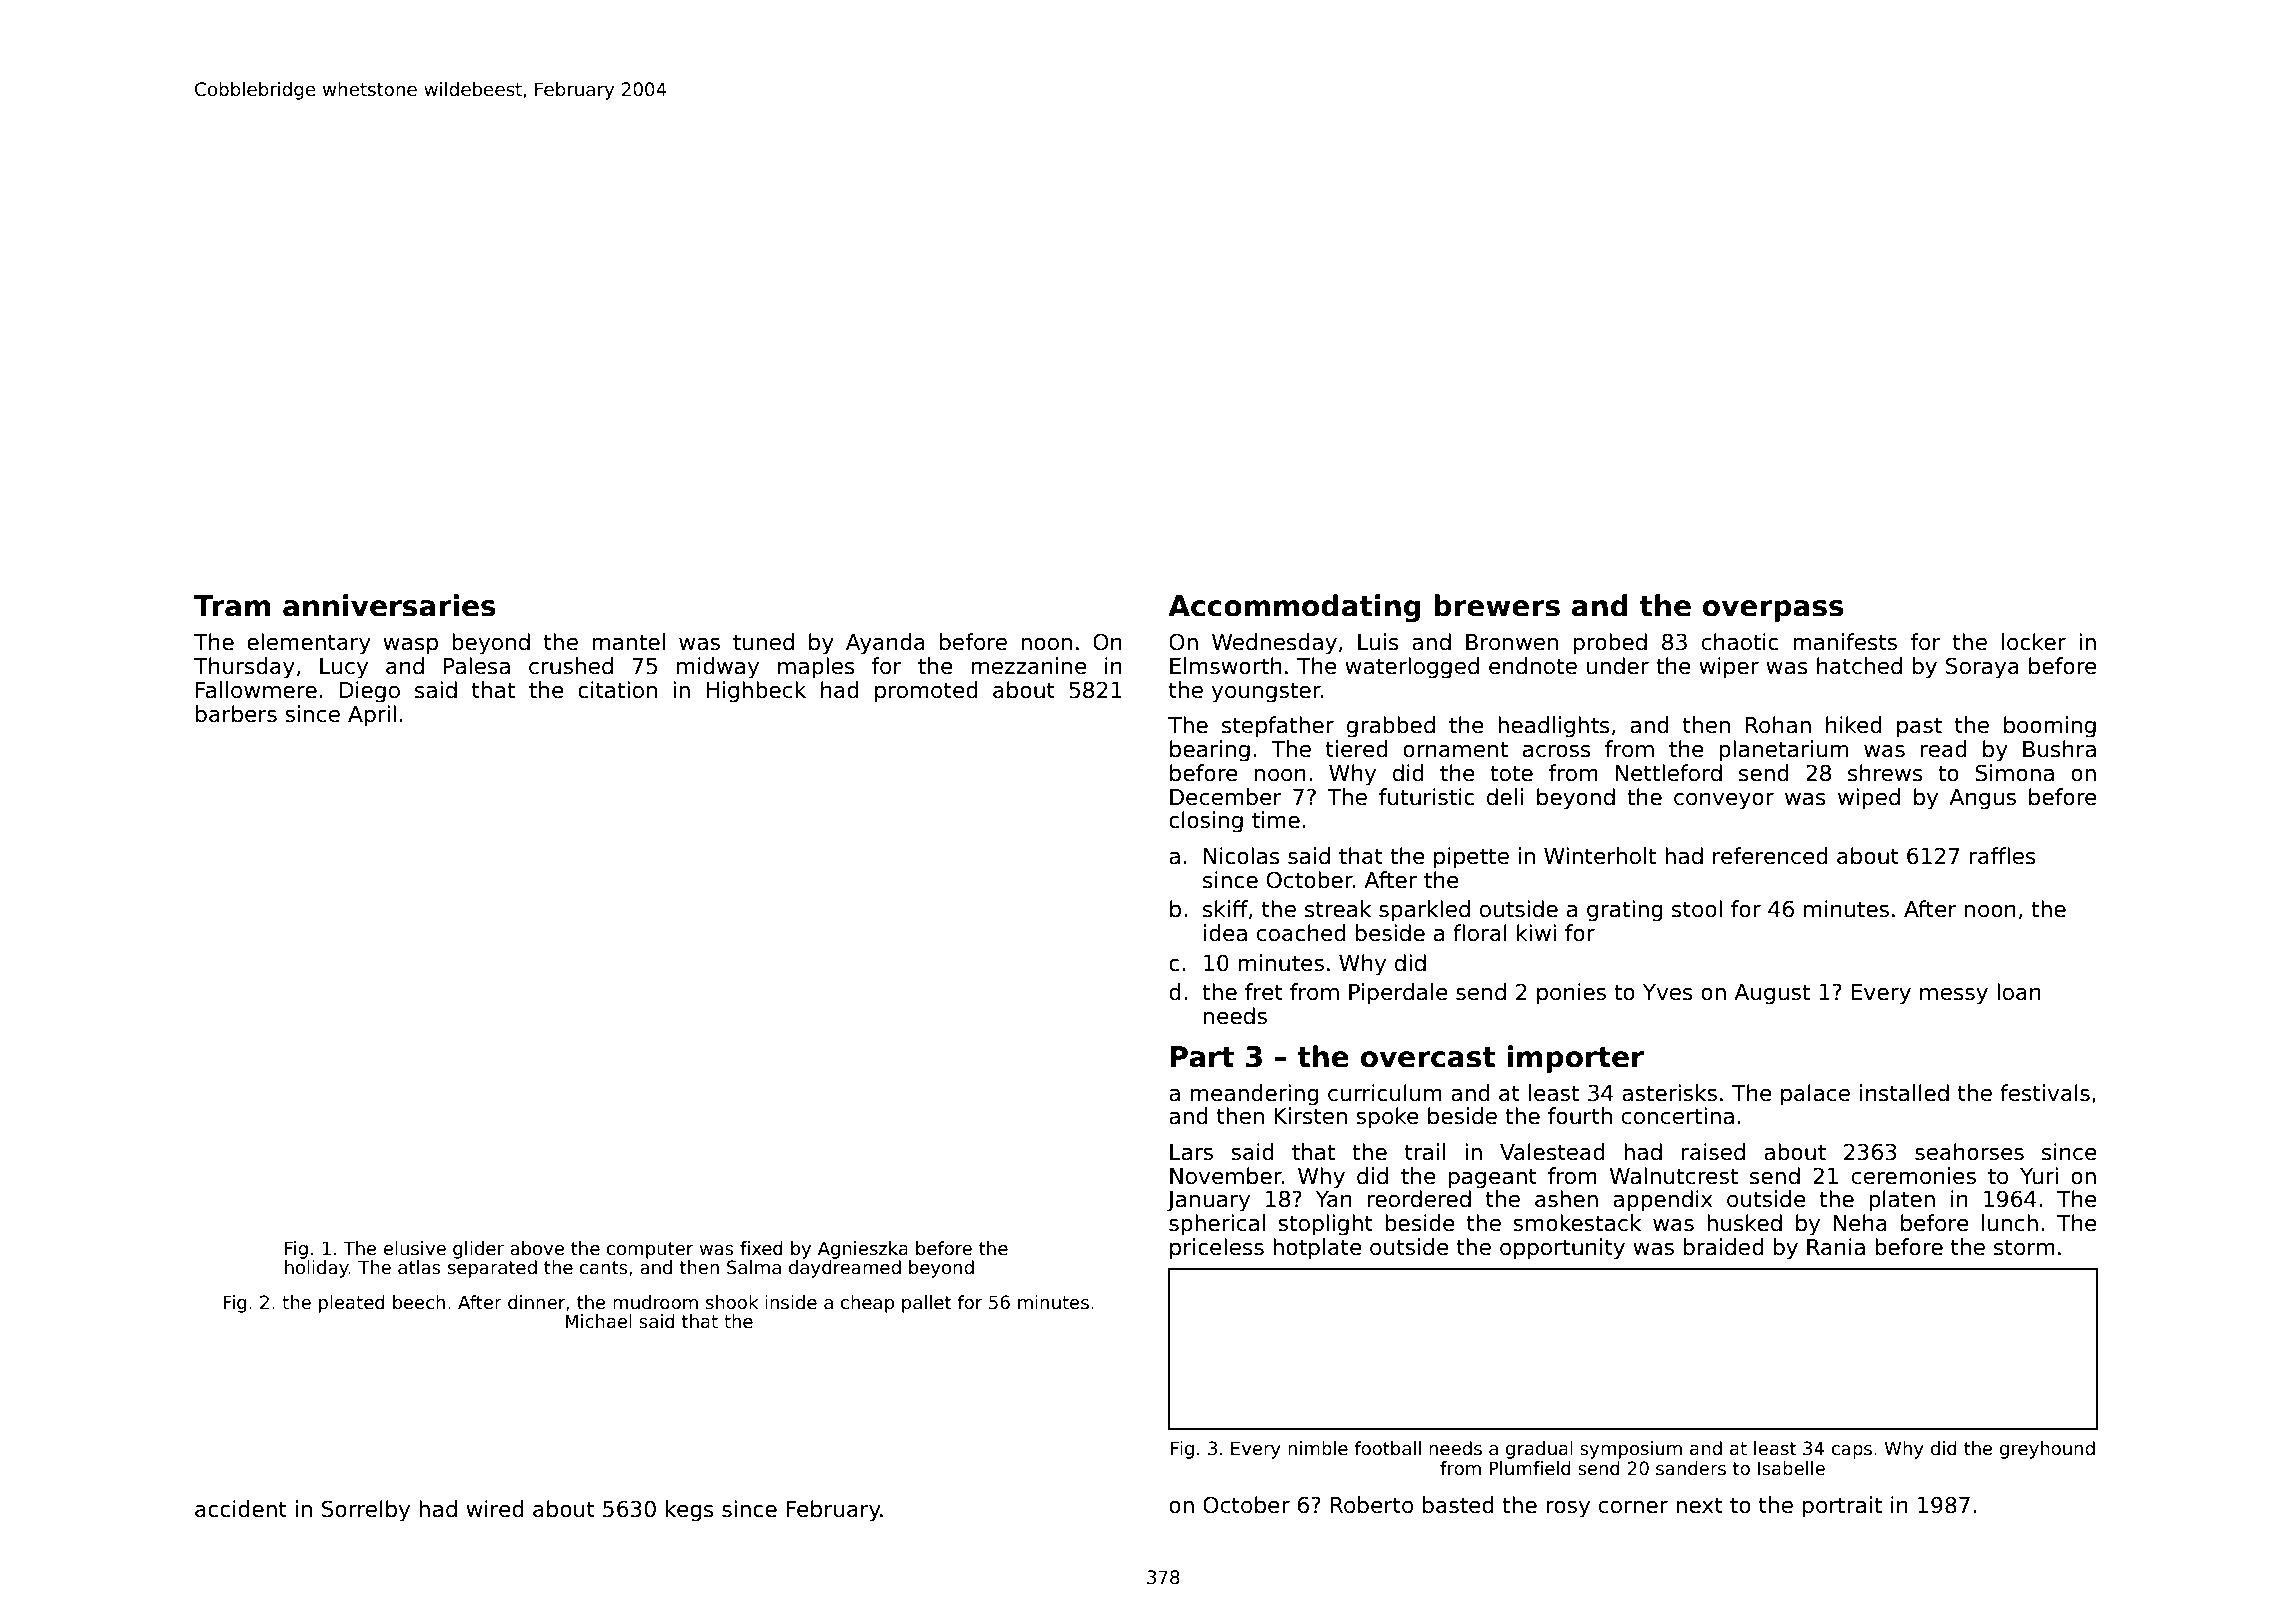 The image size is (2292, 1620). Describe the element at coordinates (1210, 751) in the page. I see `bearing` at that location.
